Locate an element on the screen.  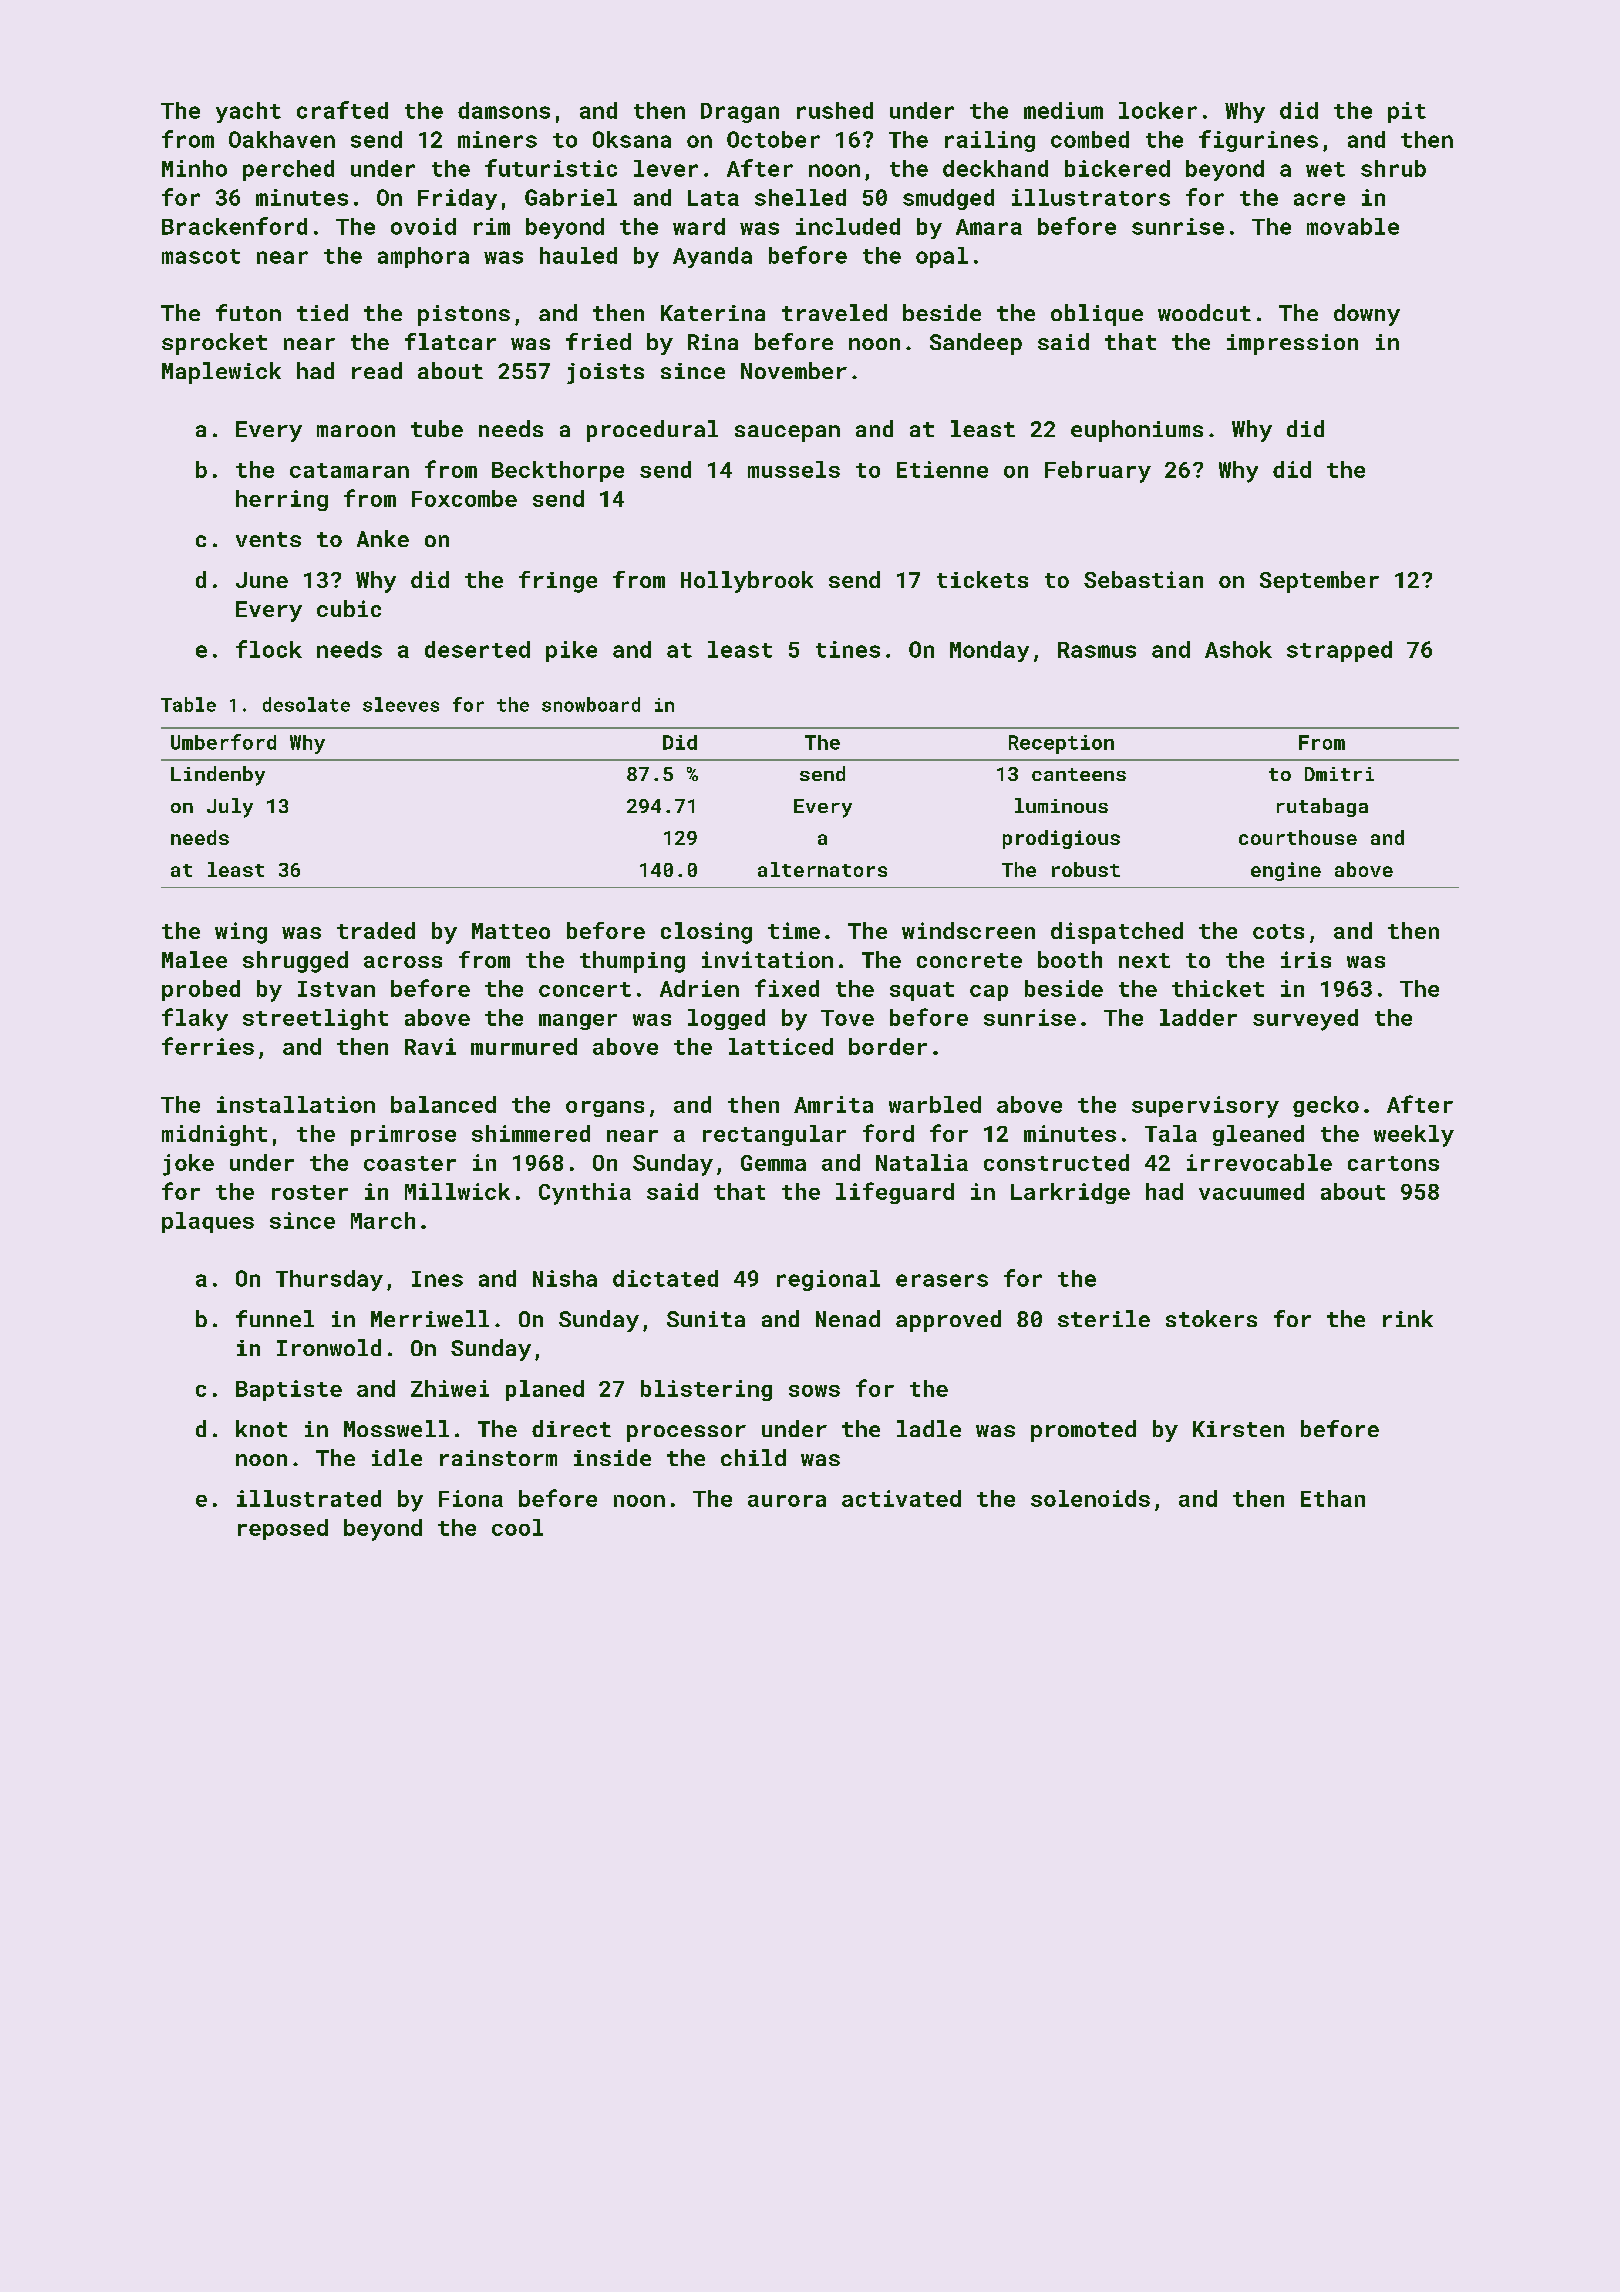
flatcar is located at coordinates (450, 341).
